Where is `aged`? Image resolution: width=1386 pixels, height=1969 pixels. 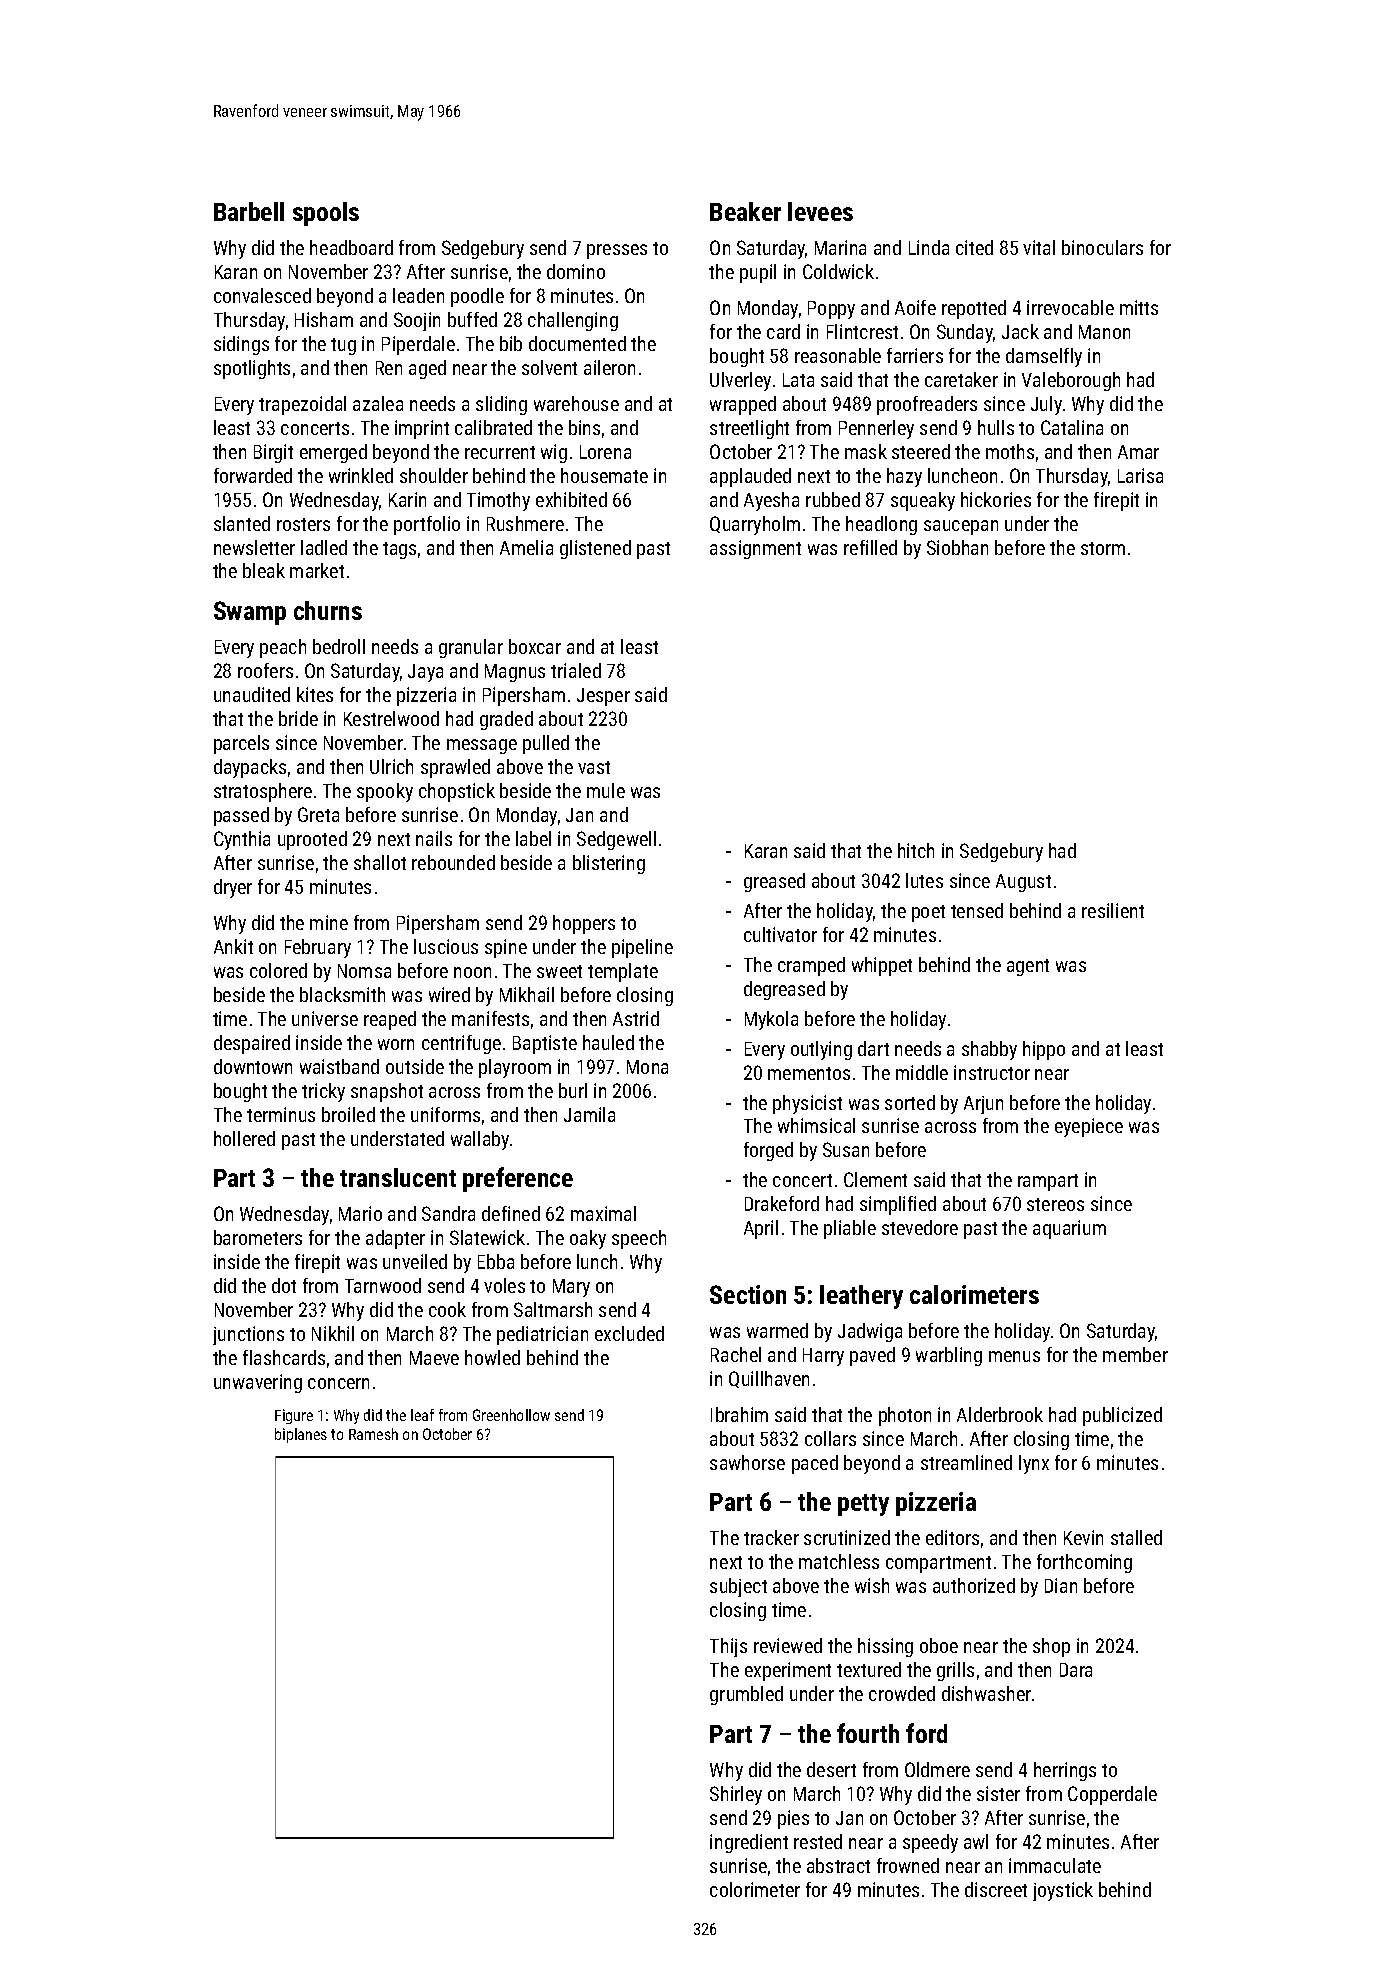 aged is located at coordinates (427, 369).
